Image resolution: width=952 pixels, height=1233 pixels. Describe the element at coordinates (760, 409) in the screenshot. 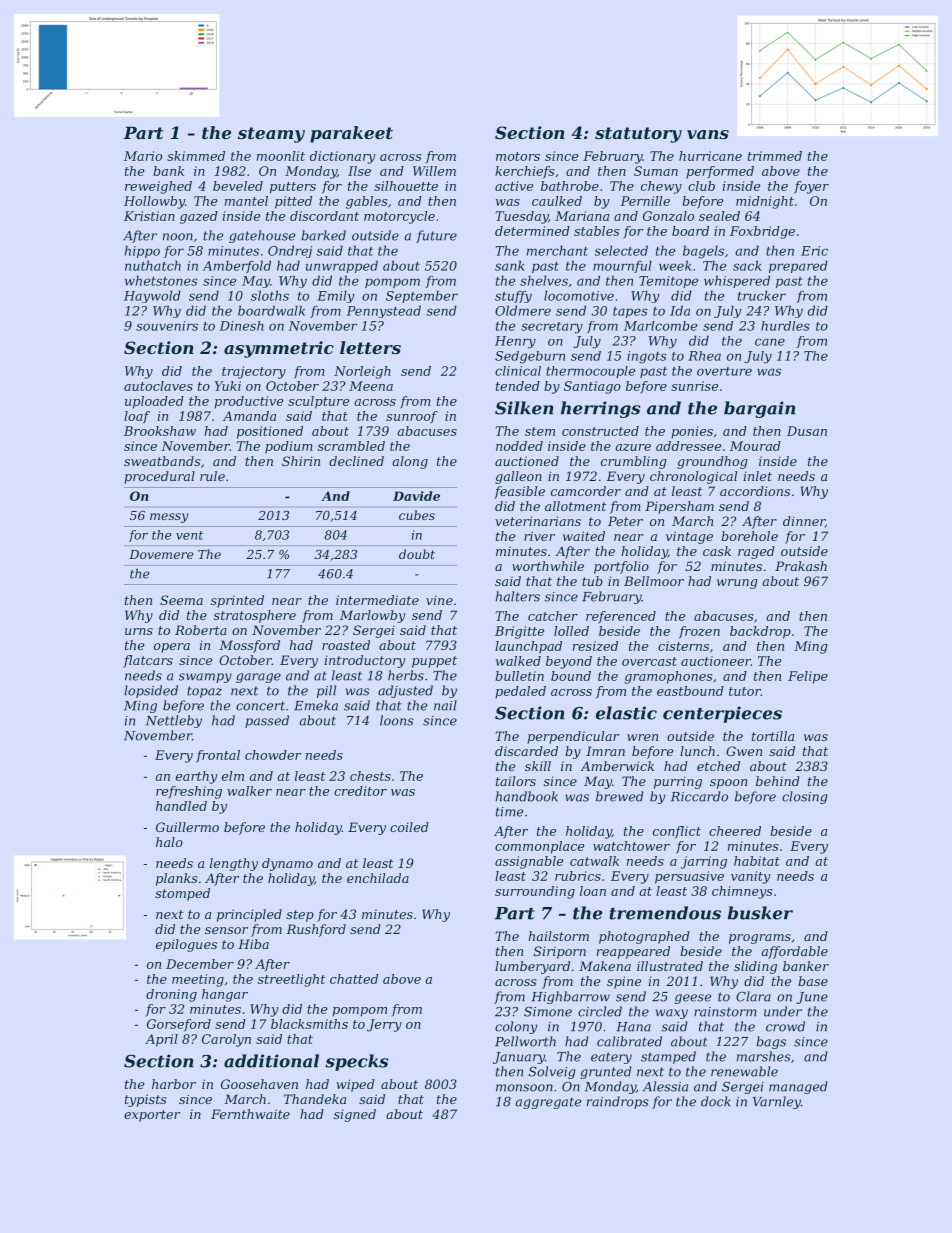

I see `bargain` at that location.
